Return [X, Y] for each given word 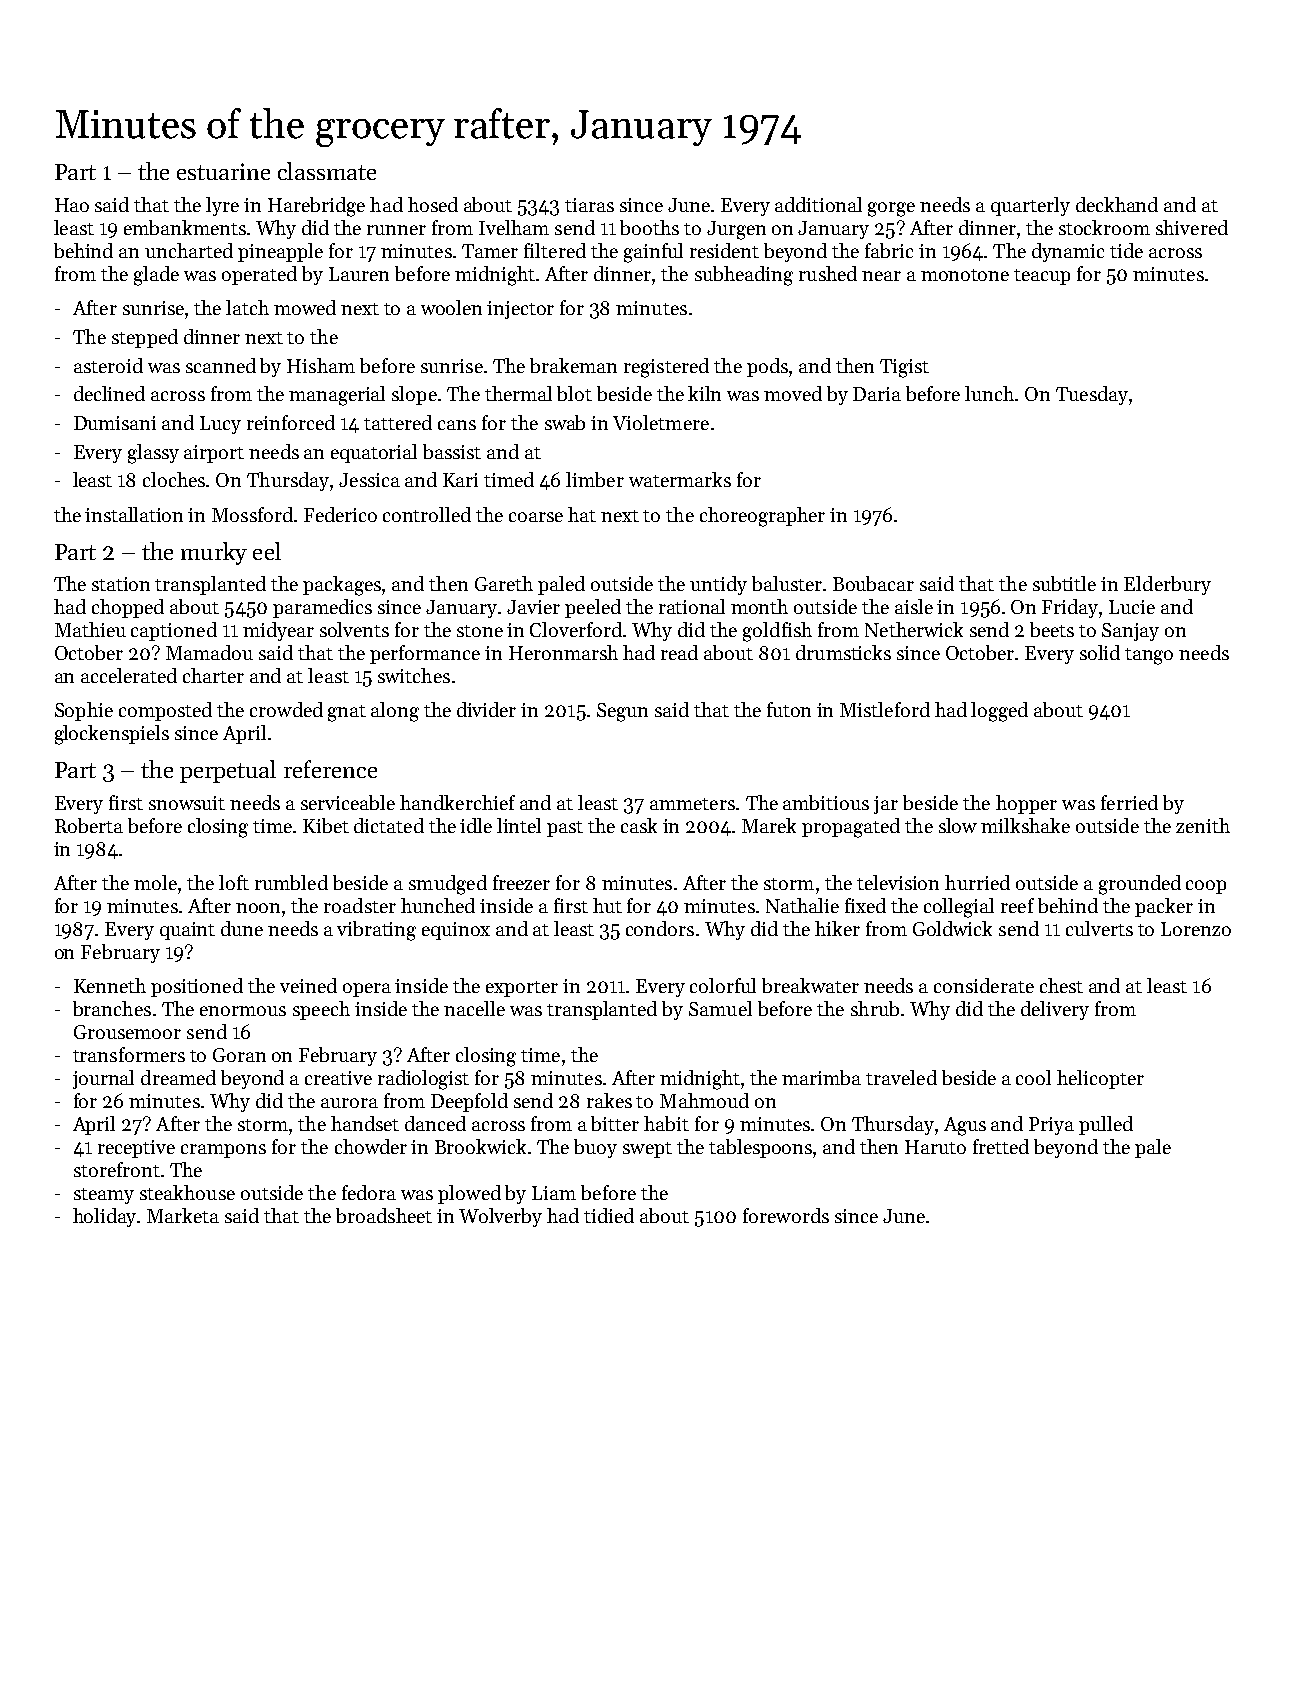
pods [767, 367]
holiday [105, 1217]
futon [789, 709]
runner [396, 230]
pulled [1106, 1125]
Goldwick [952, 928]
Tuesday [1092, 395]
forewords [786, 1215]
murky [214, 553]
